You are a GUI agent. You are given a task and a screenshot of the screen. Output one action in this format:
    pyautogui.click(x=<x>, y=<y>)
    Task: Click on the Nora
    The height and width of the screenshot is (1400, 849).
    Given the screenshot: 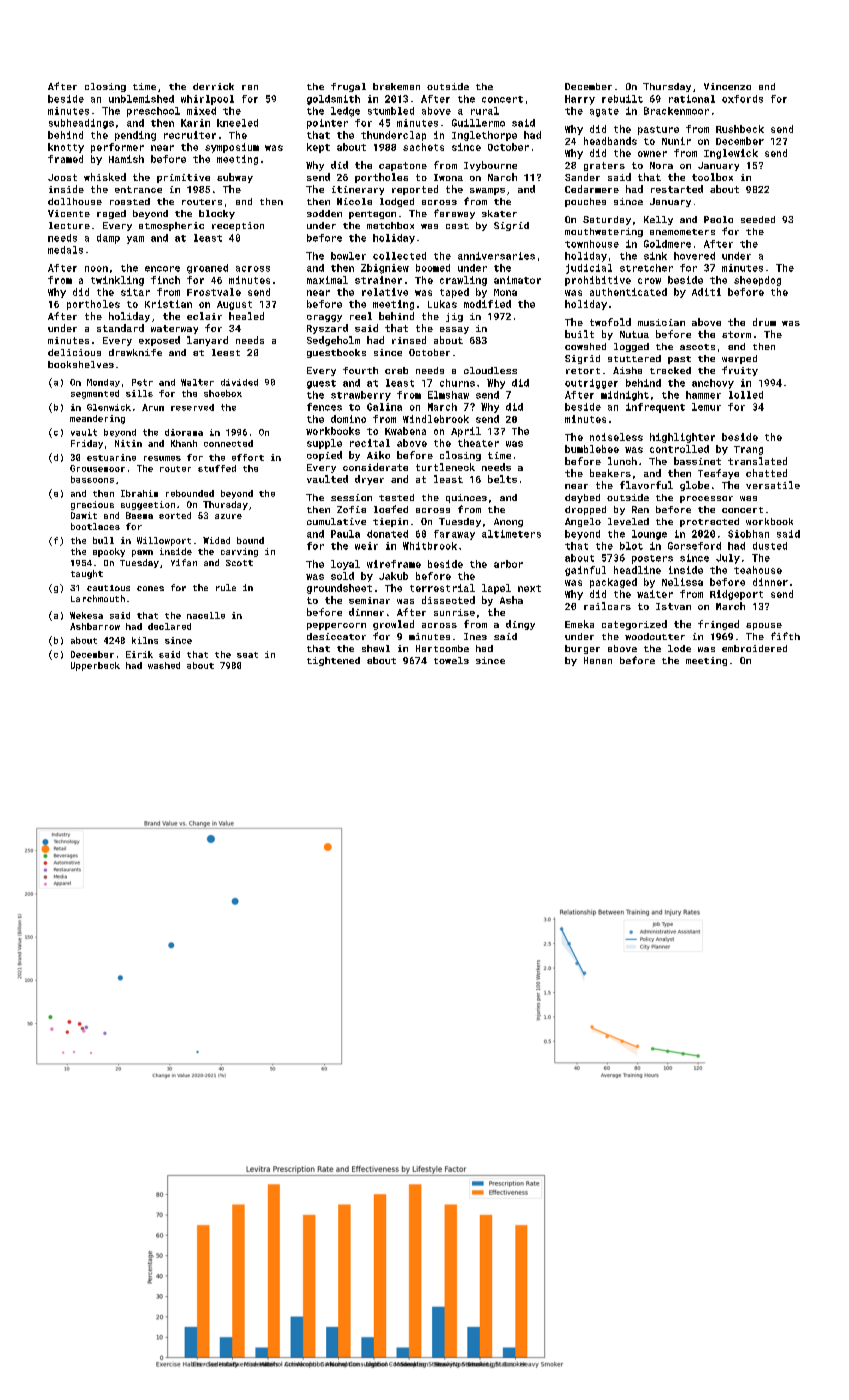 What is the action you would take?
    pyautogui.click(x=661, y=165)
